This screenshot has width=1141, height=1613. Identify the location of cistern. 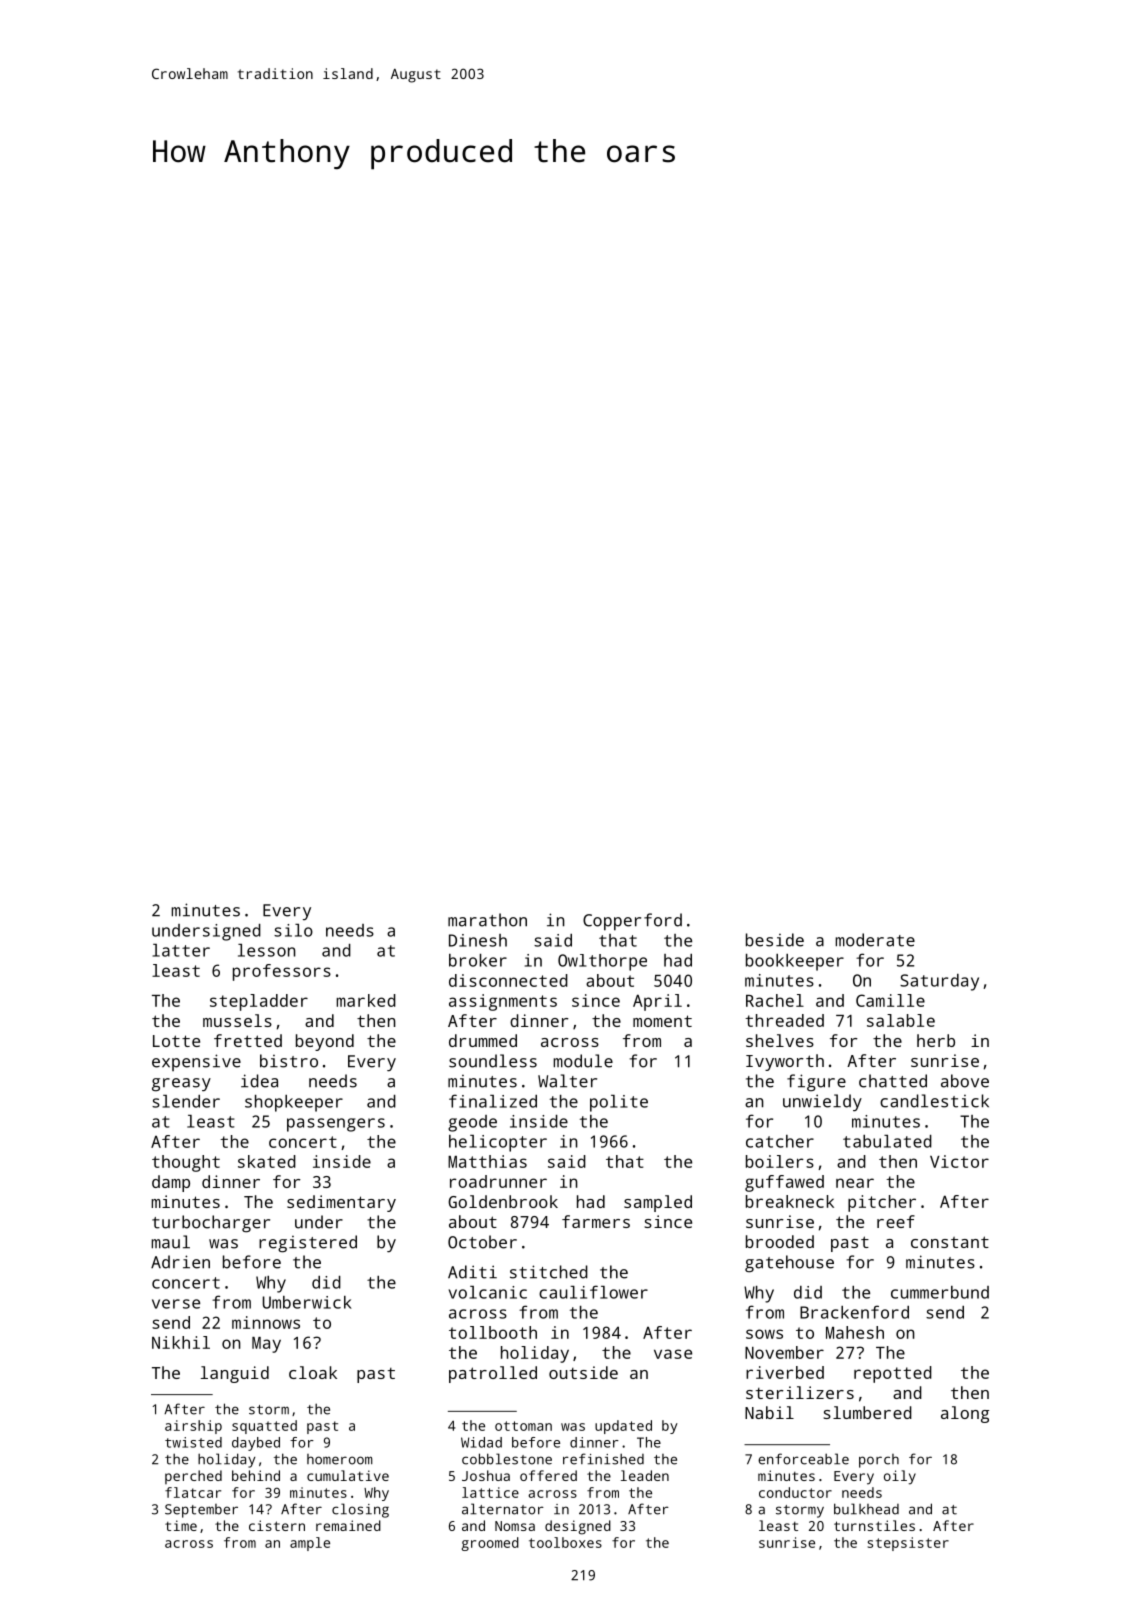
(277, 1525).
